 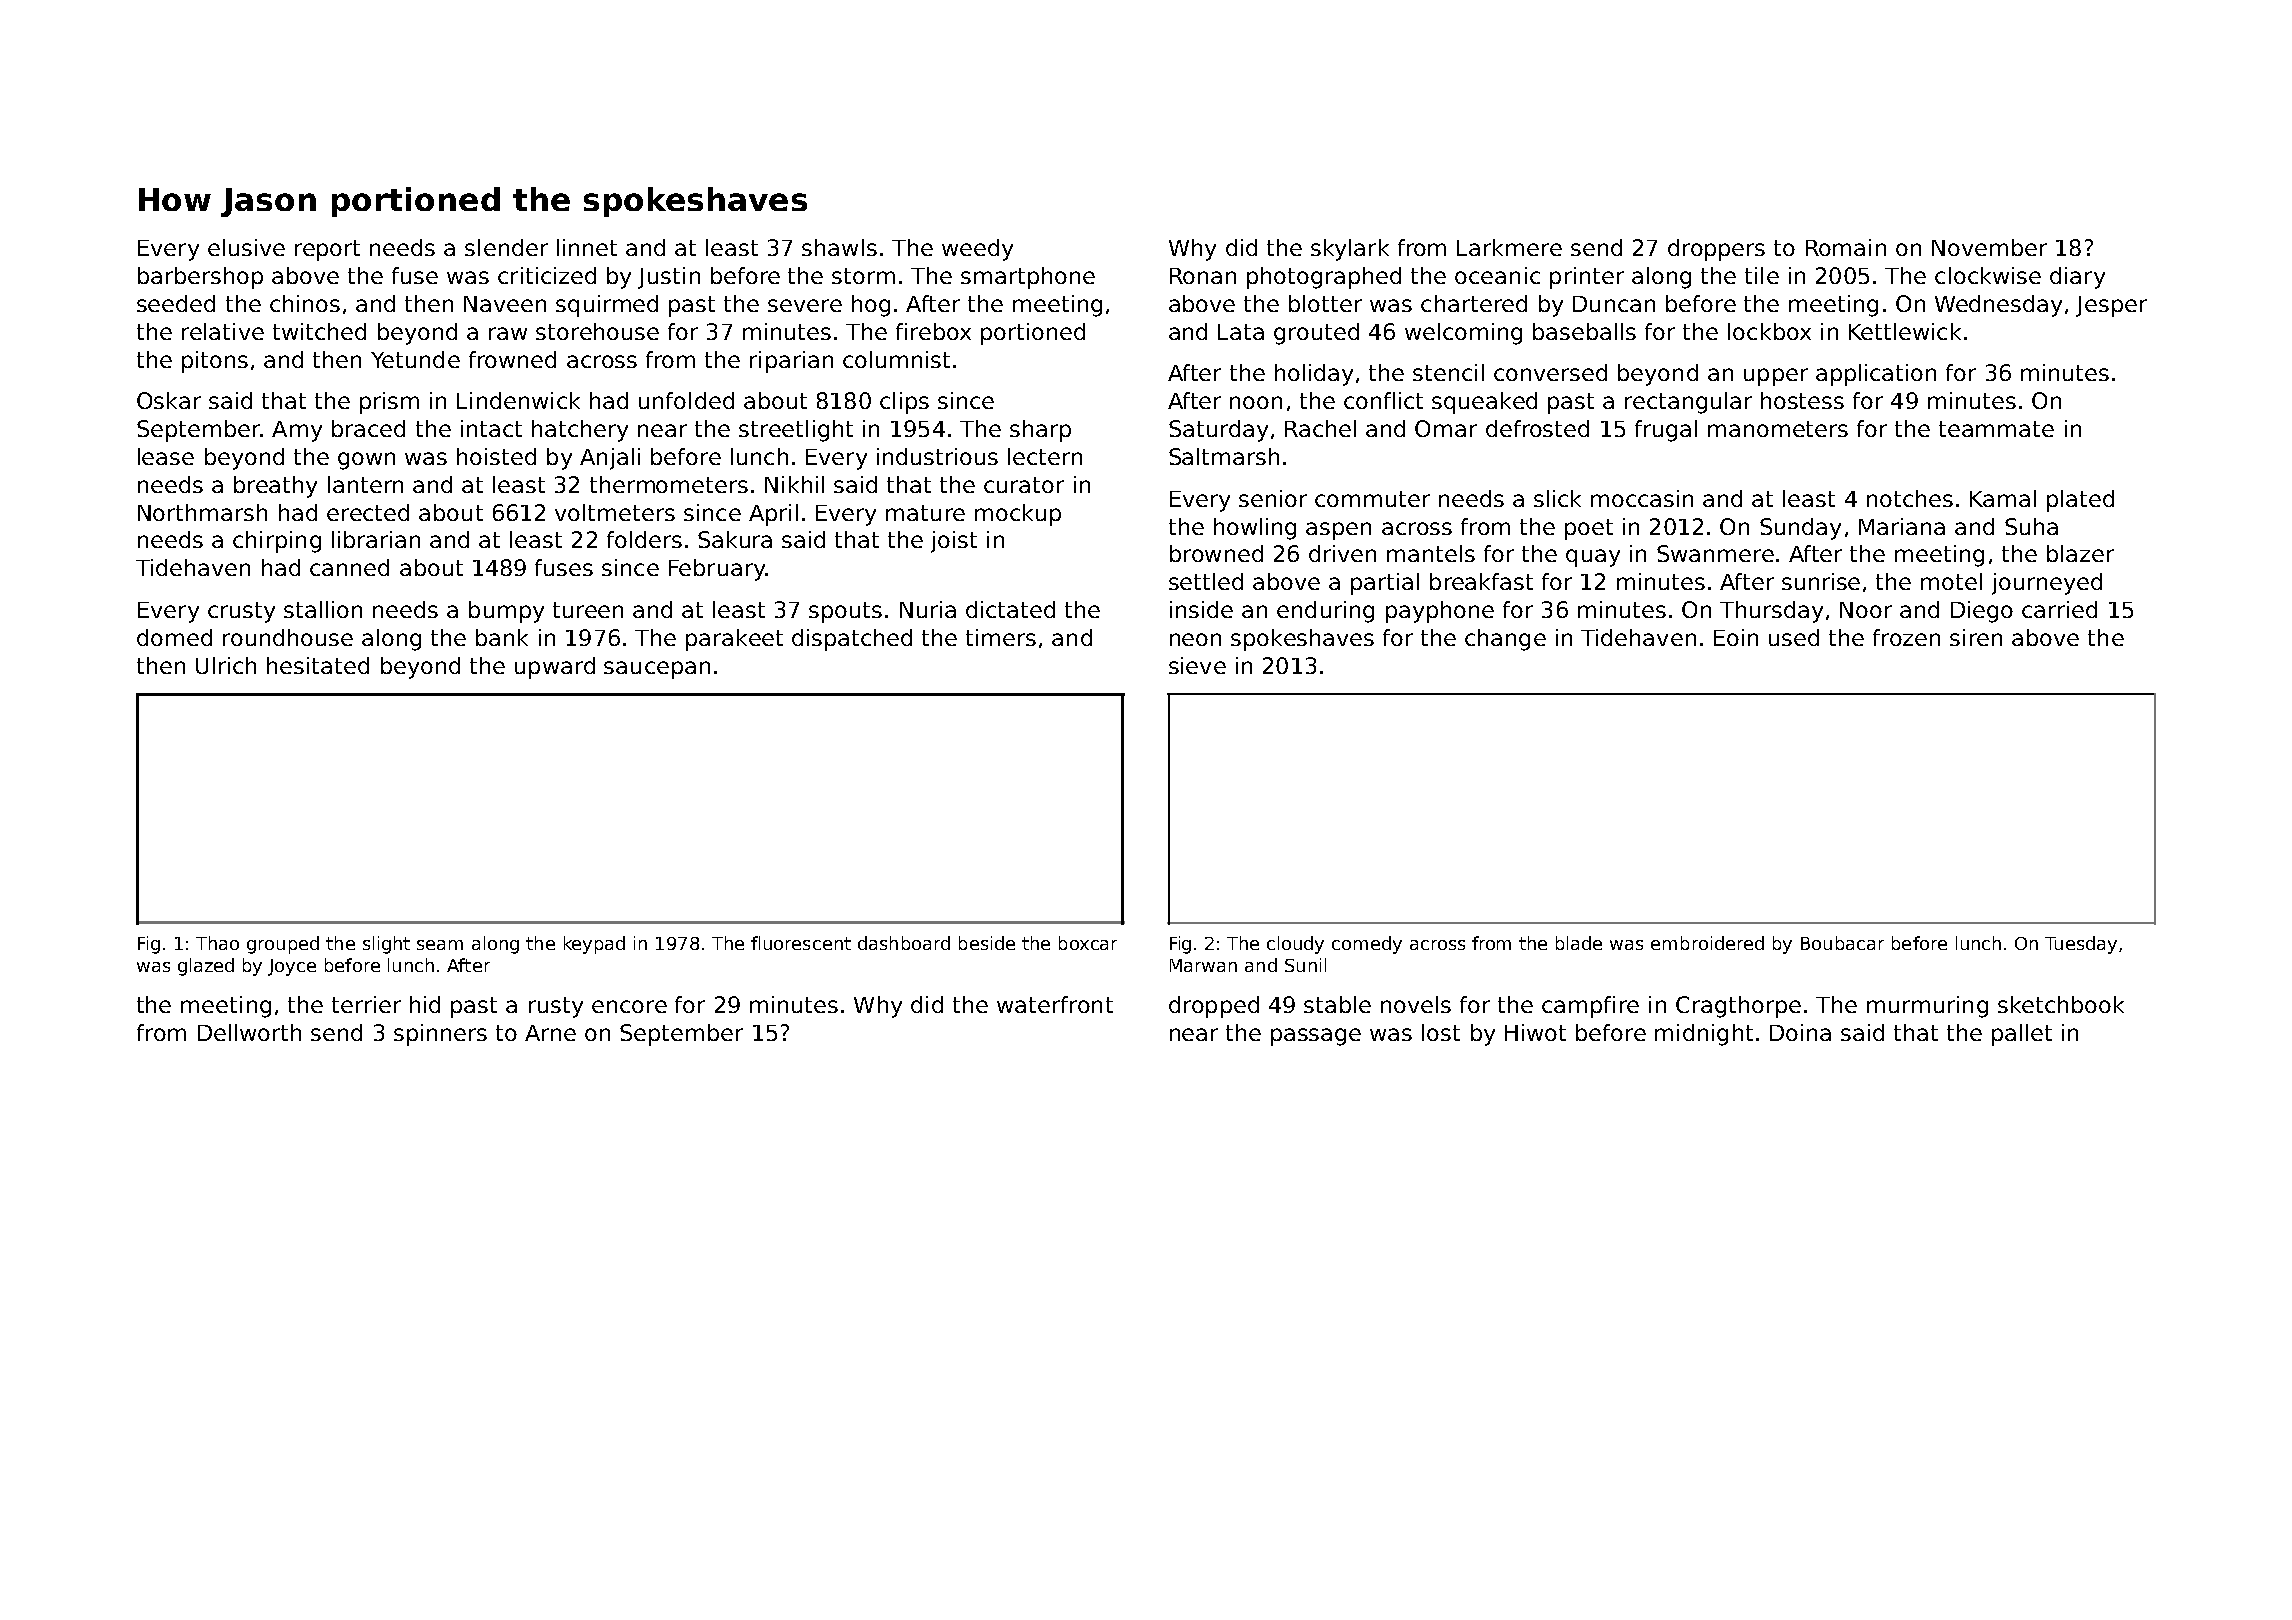 What do you see at coordinates (904, 943) in the screenshot?
I see `dashboard` at bounding box center [904, 943].
